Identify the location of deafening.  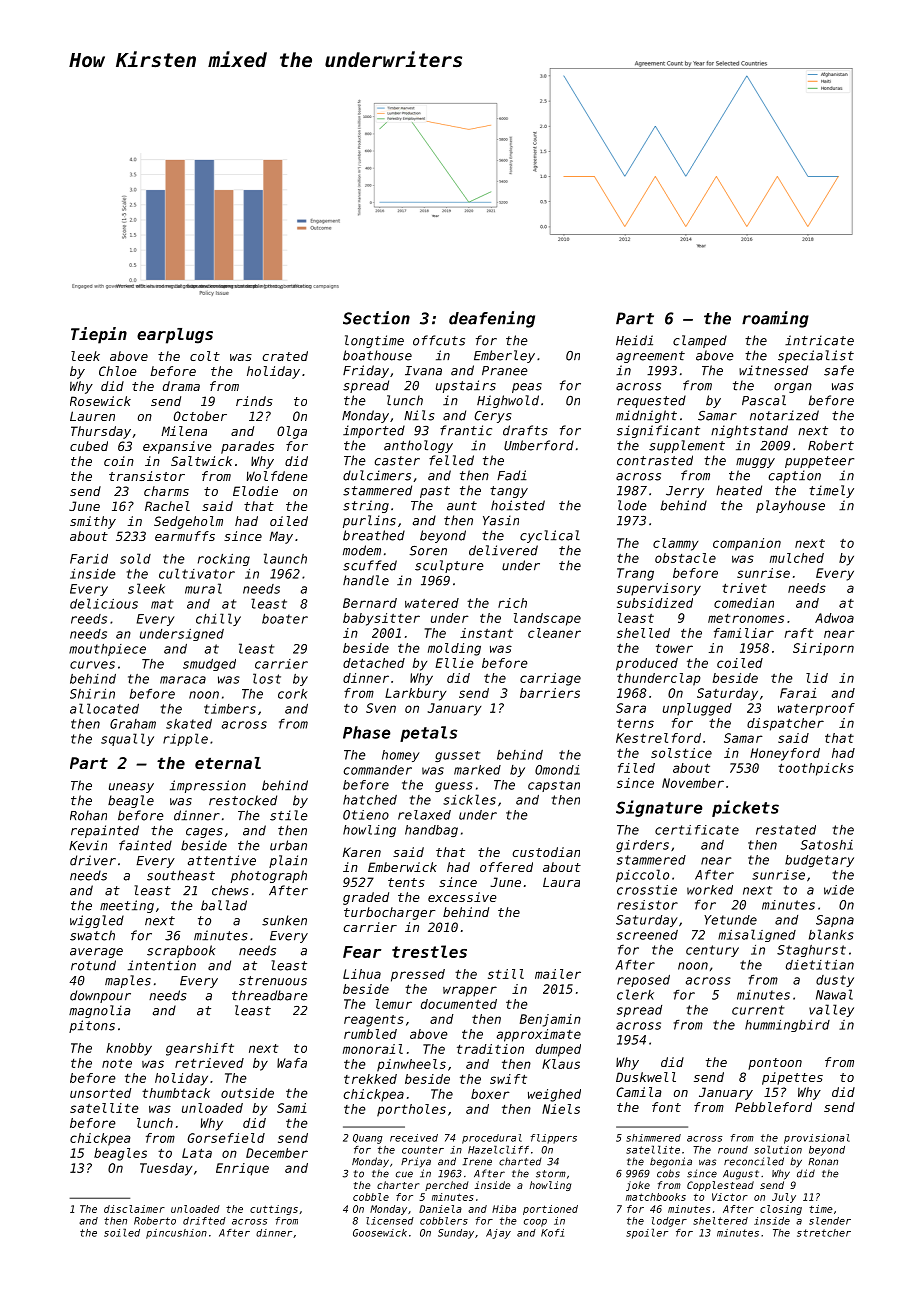
(492, 319).
